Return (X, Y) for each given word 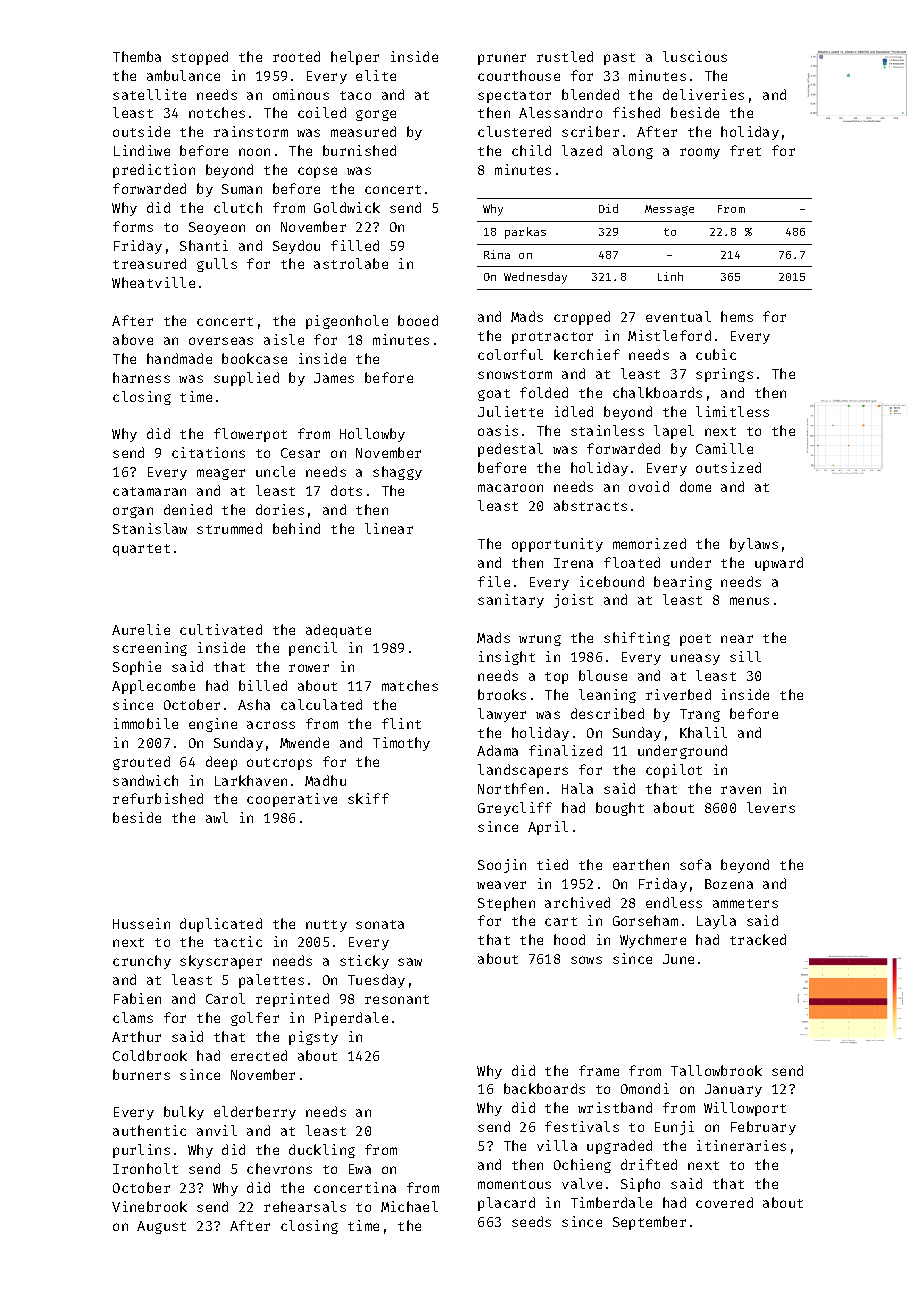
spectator (514, 97)
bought (620, 809)
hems (737, 316)
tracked (758, 939)
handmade (179, 358)
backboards (544, 1088)
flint (401, 723)
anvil (217, 1130)
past (619, 59)
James (334, 378)
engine (213, 725)
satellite (149, 94)
